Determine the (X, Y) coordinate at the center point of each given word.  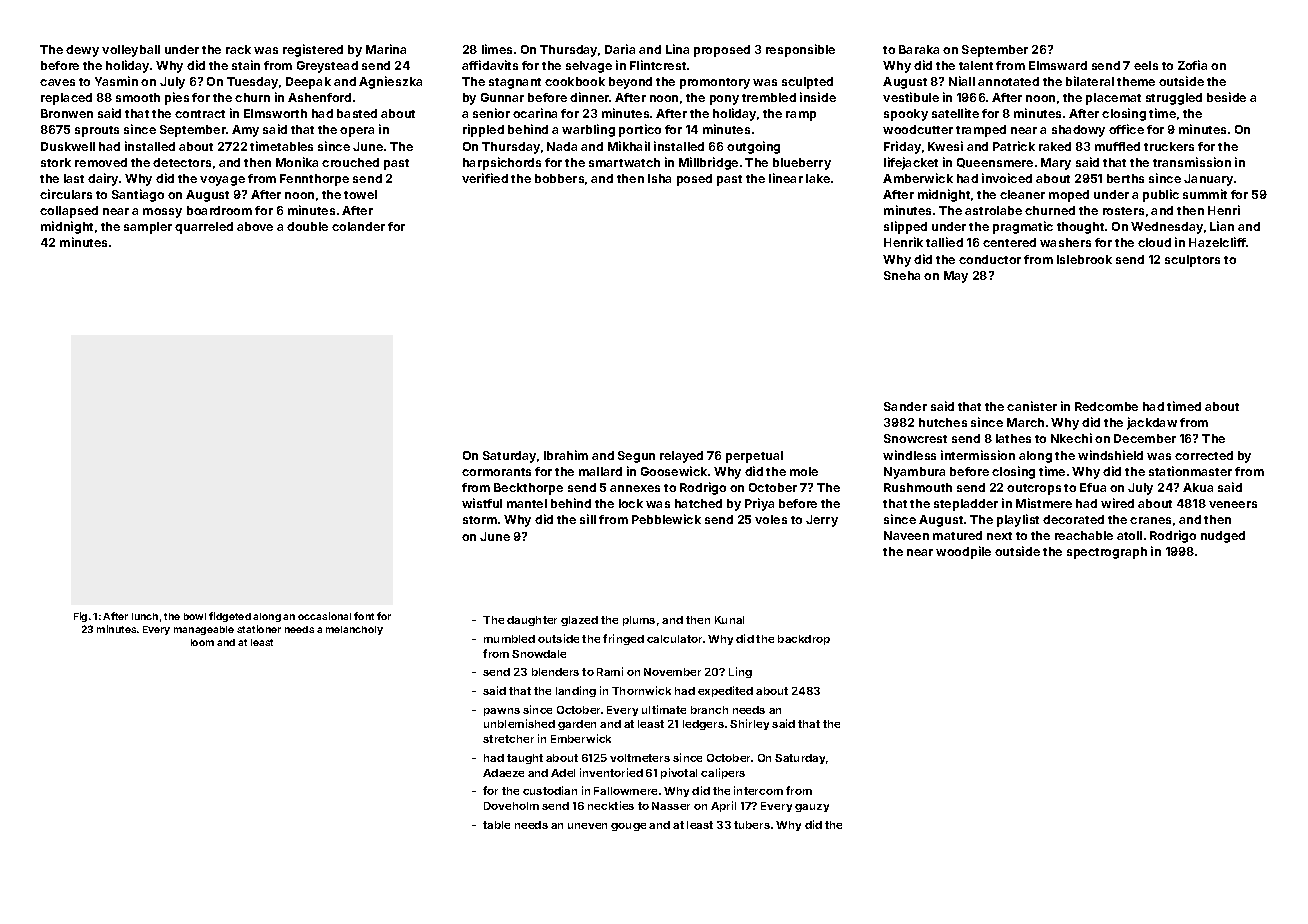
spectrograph (1107, 553)
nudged (1223, 537)
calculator (674, 639)
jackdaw (1152, 423)
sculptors (1192, 261)
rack (238, 49)
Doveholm (511, 806)
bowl (195, 616)
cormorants (496, 472)
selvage (589, 67)
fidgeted (230, 617)
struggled (1174, 99)
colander (358, 226)
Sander (905, 406)
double (307, 226)
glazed (579, 621)
